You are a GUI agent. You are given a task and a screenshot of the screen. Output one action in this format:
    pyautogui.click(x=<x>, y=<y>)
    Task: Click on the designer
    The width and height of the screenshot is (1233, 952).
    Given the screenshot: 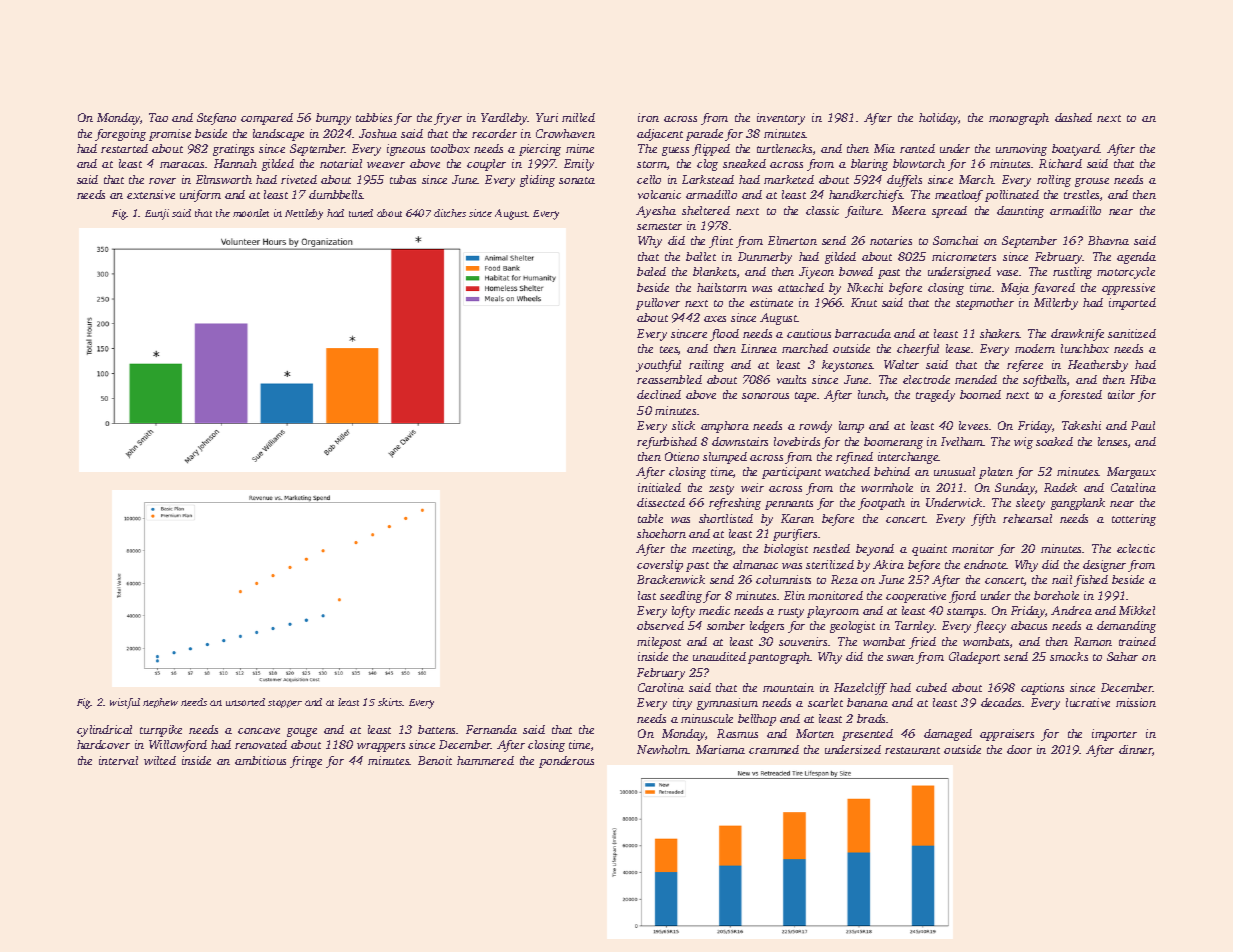 What is the action you would take?
    pyautogui.click(x=1104, y=566)
